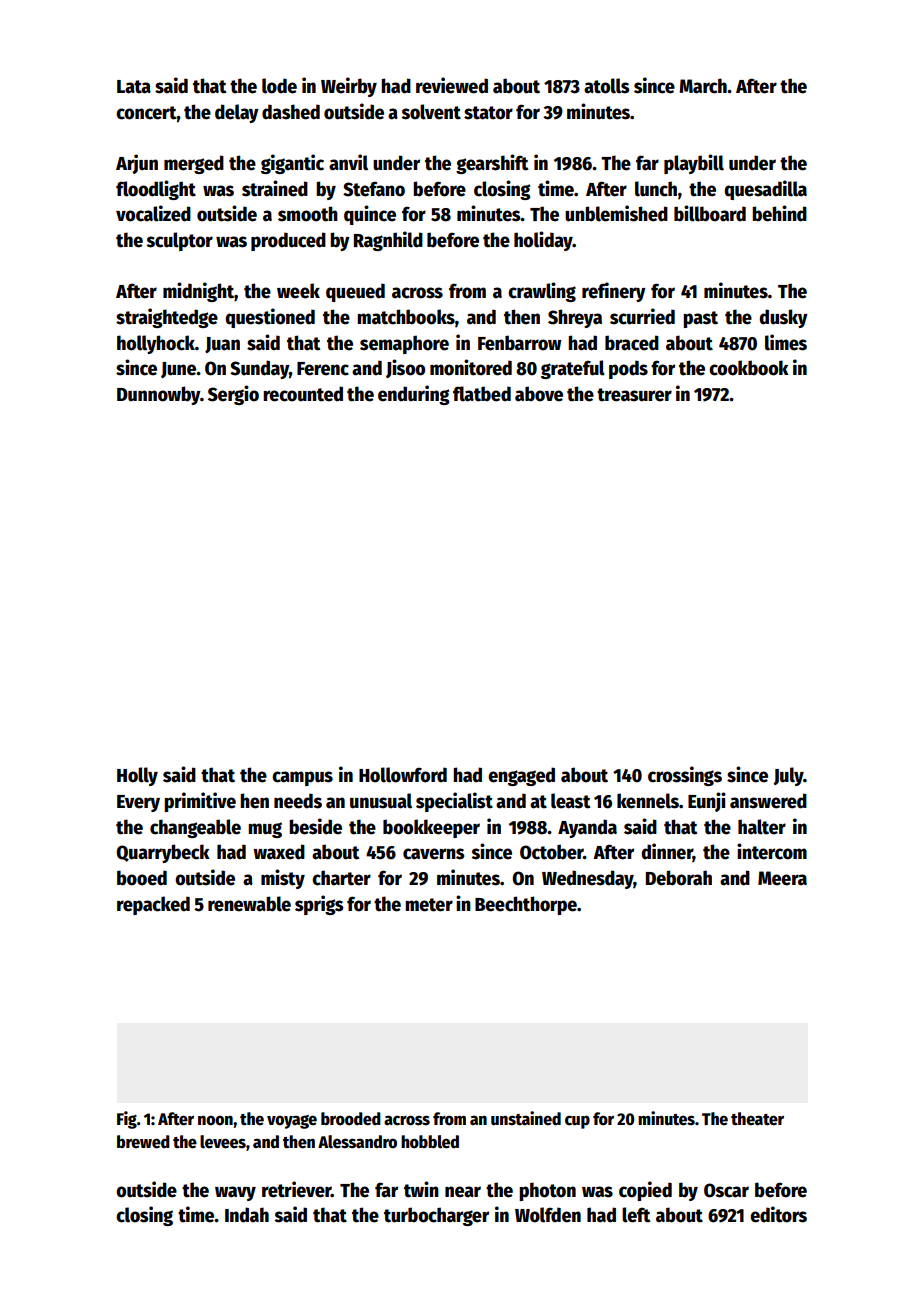  I want to click on Dunnowby, so click(158, 395).
